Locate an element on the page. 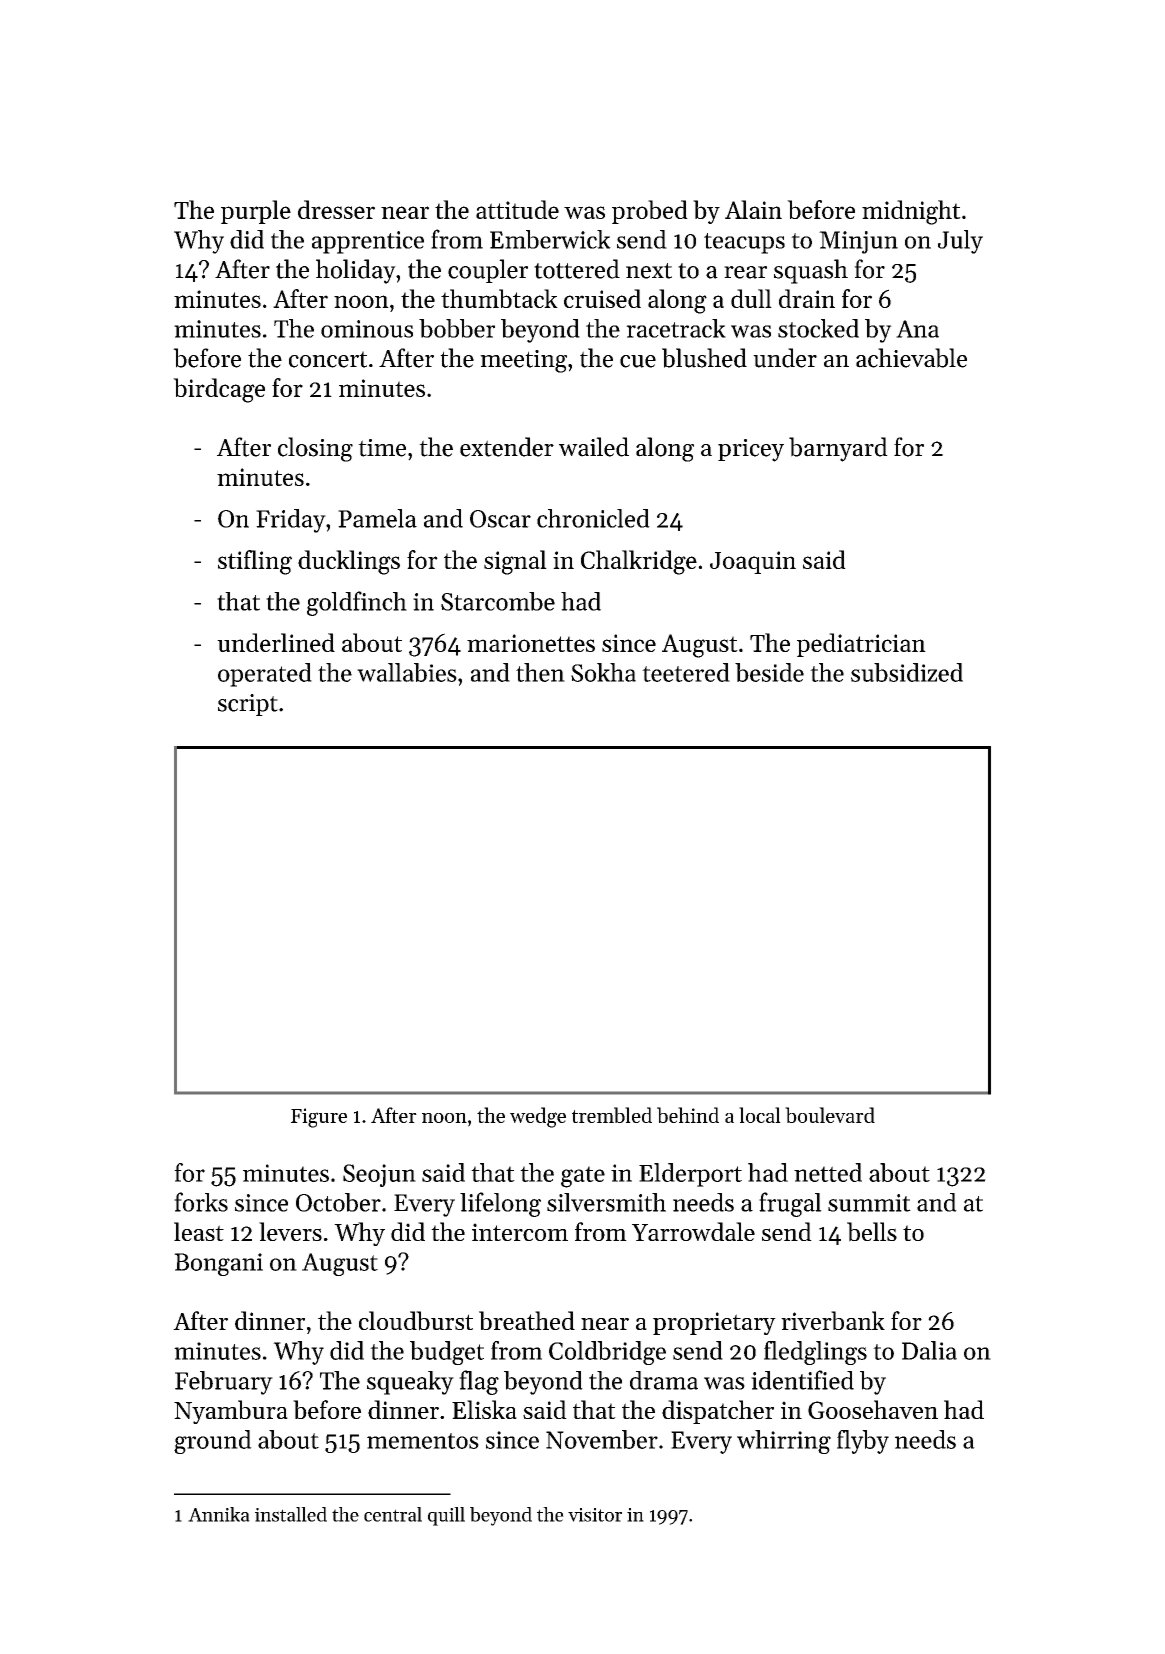 This image has width=1165, height=1654. operated is located at coordinates (265, 675).
